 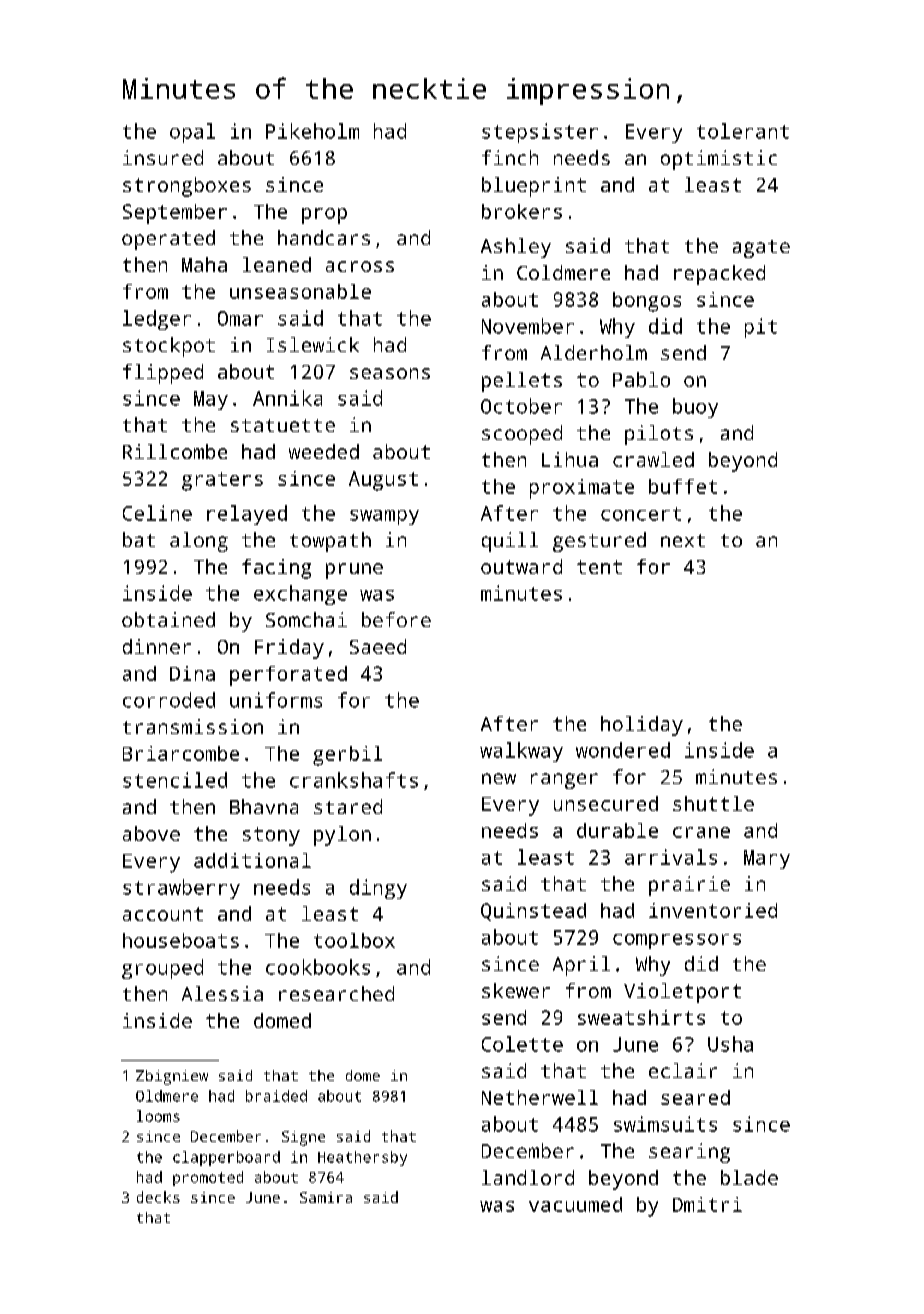 What do you see at coordinates (683, 540) in the document?
I see `next` at bounding box center [683, 540].
